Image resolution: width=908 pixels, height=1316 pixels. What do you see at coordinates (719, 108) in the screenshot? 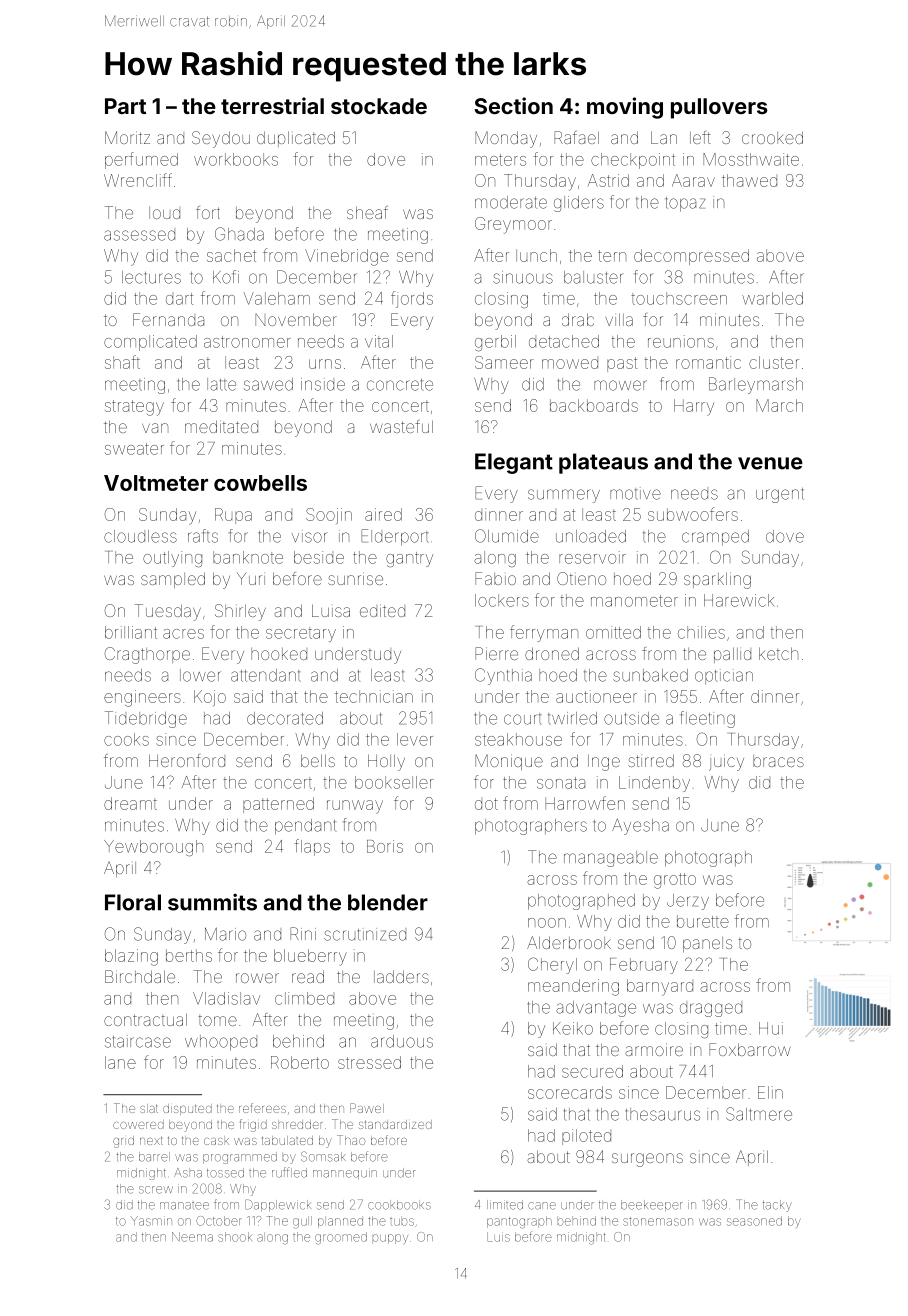
I see `pullovers` at bounding box center [719, 108].
